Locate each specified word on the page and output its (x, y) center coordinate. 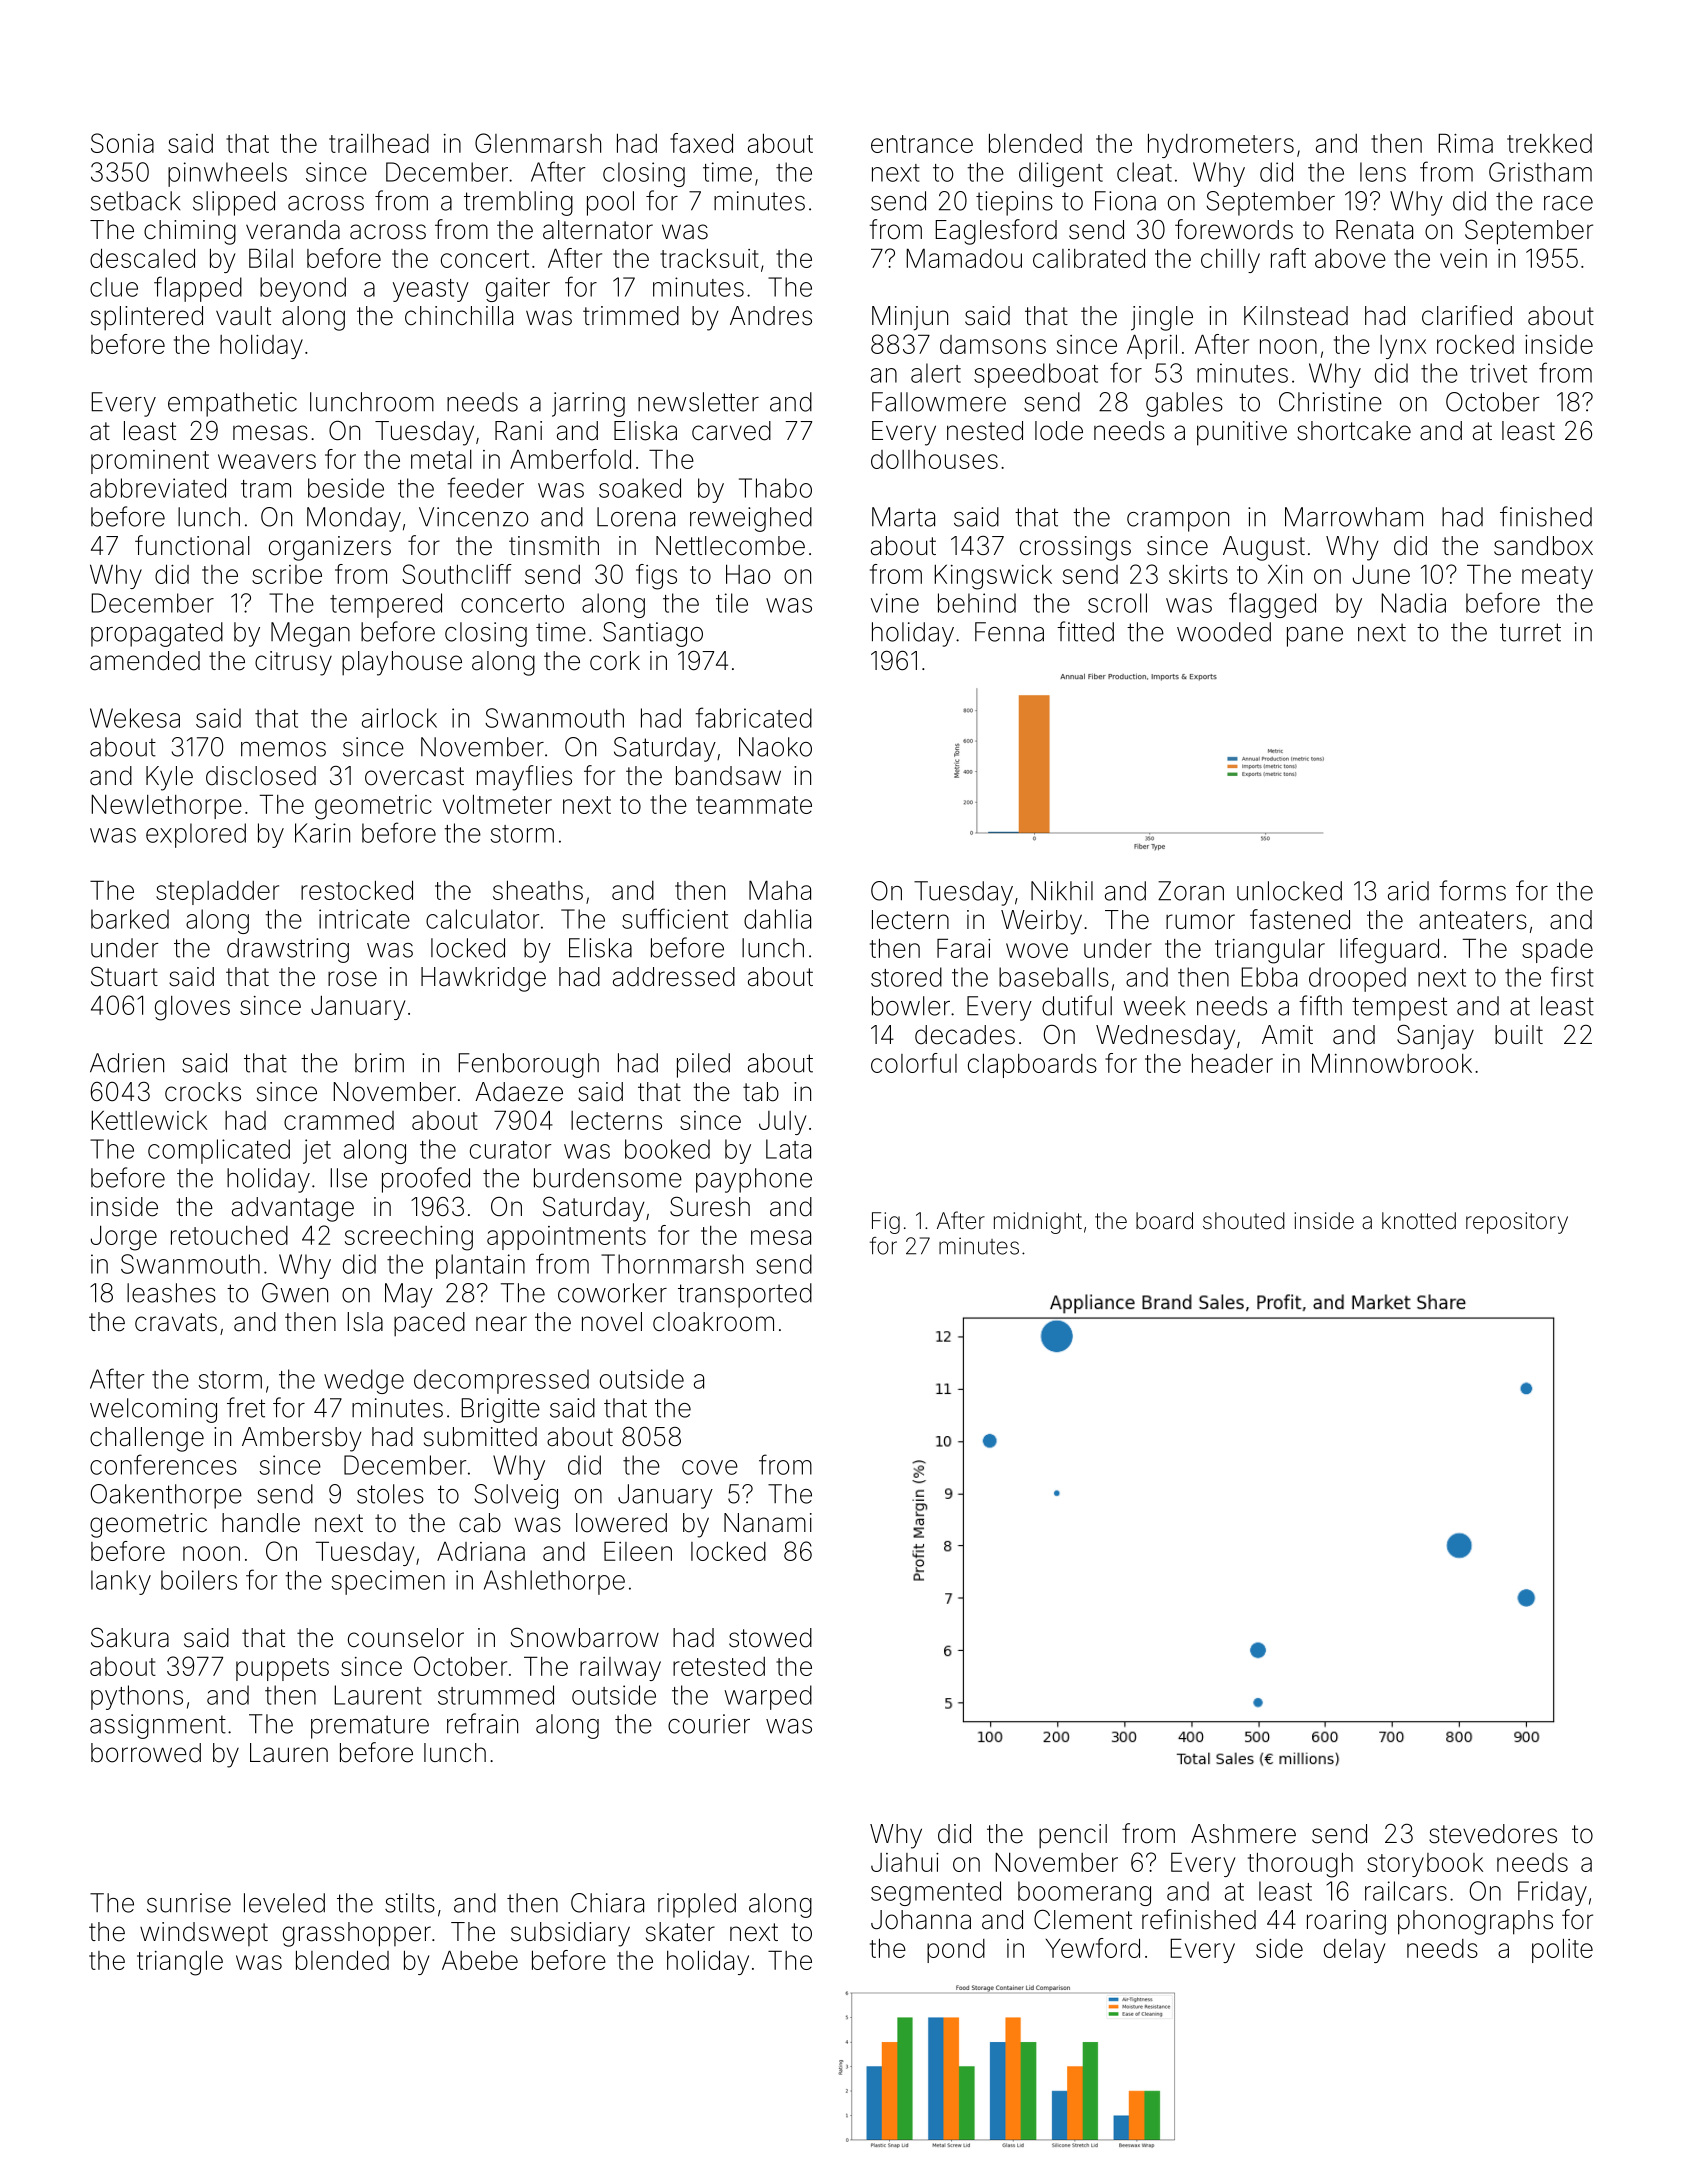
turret (1530, 632)
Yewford (1093, 1948)
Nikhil (1062, 891)
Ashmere (1243, 1834)
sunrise (189, 1903)
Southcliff (457, 574)
